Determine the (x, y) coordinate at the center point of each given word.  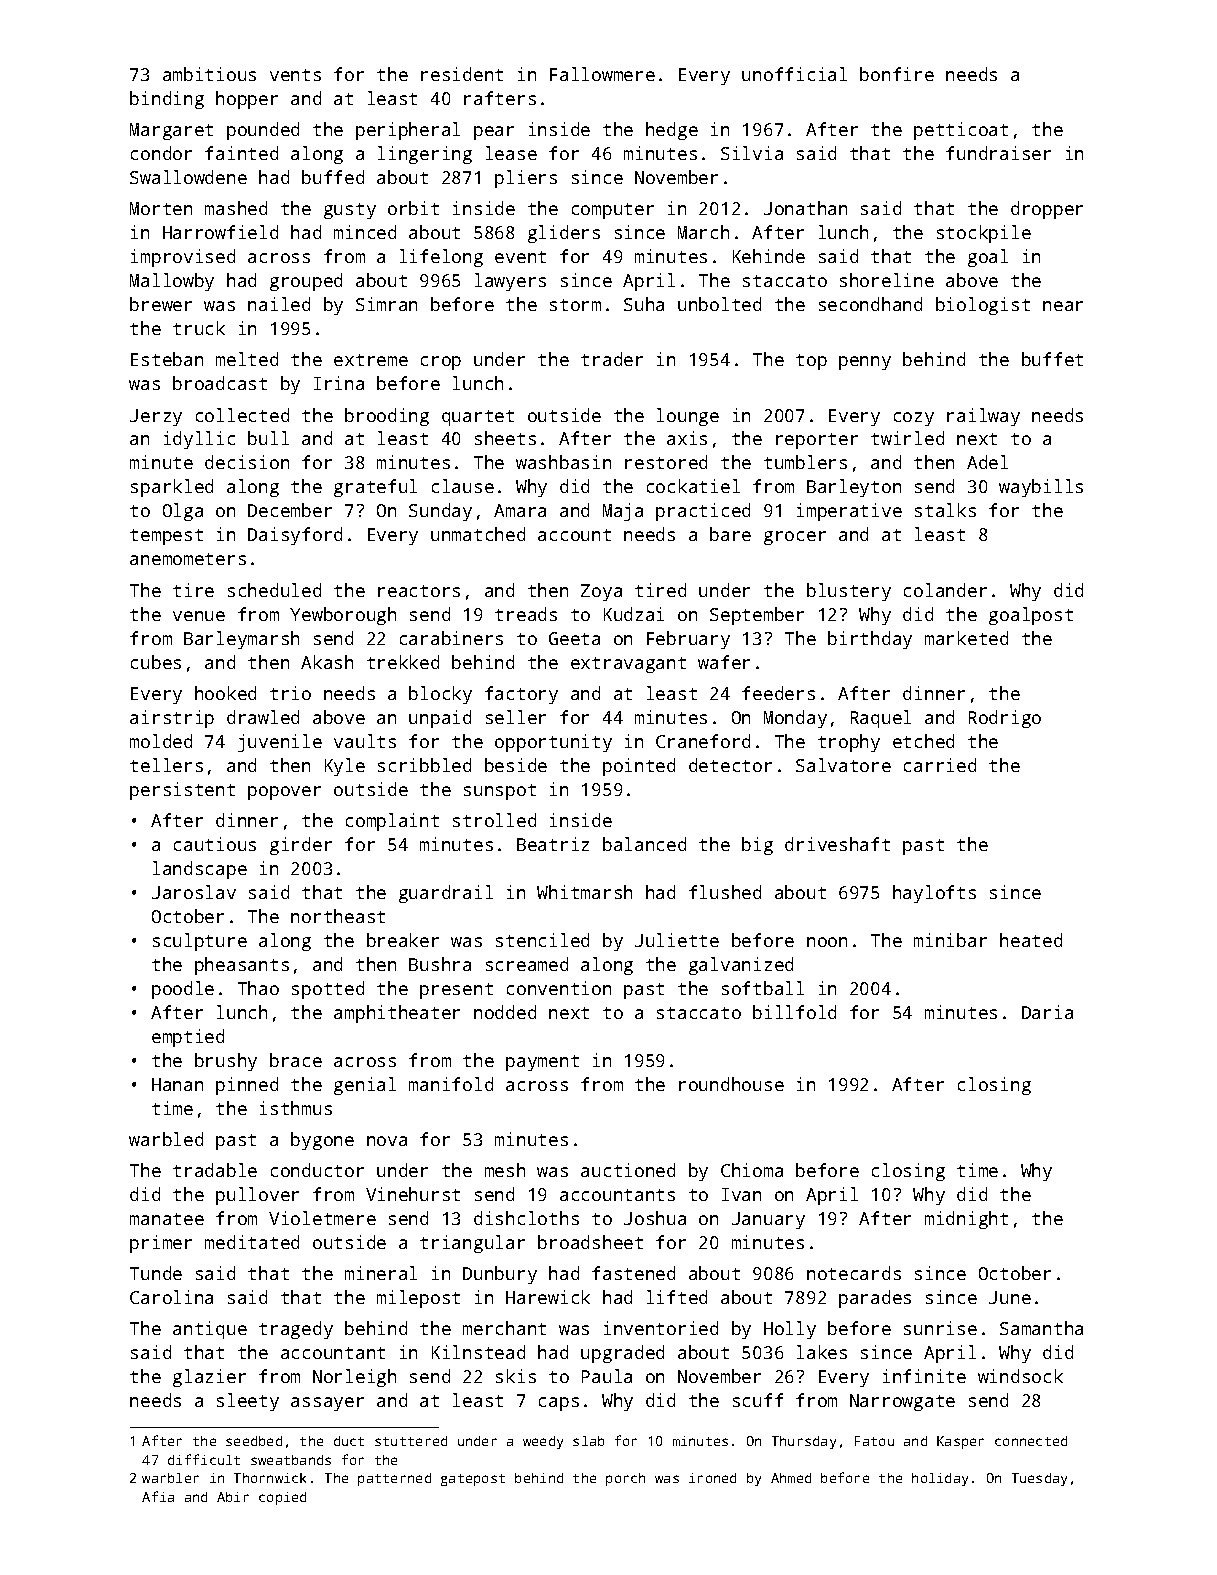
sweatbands (291, 1460)
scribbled (424, 765)
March (703, 232)
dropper (1047, 210)
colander (945, 590)
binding (167, 100)
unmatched (478, 534)
